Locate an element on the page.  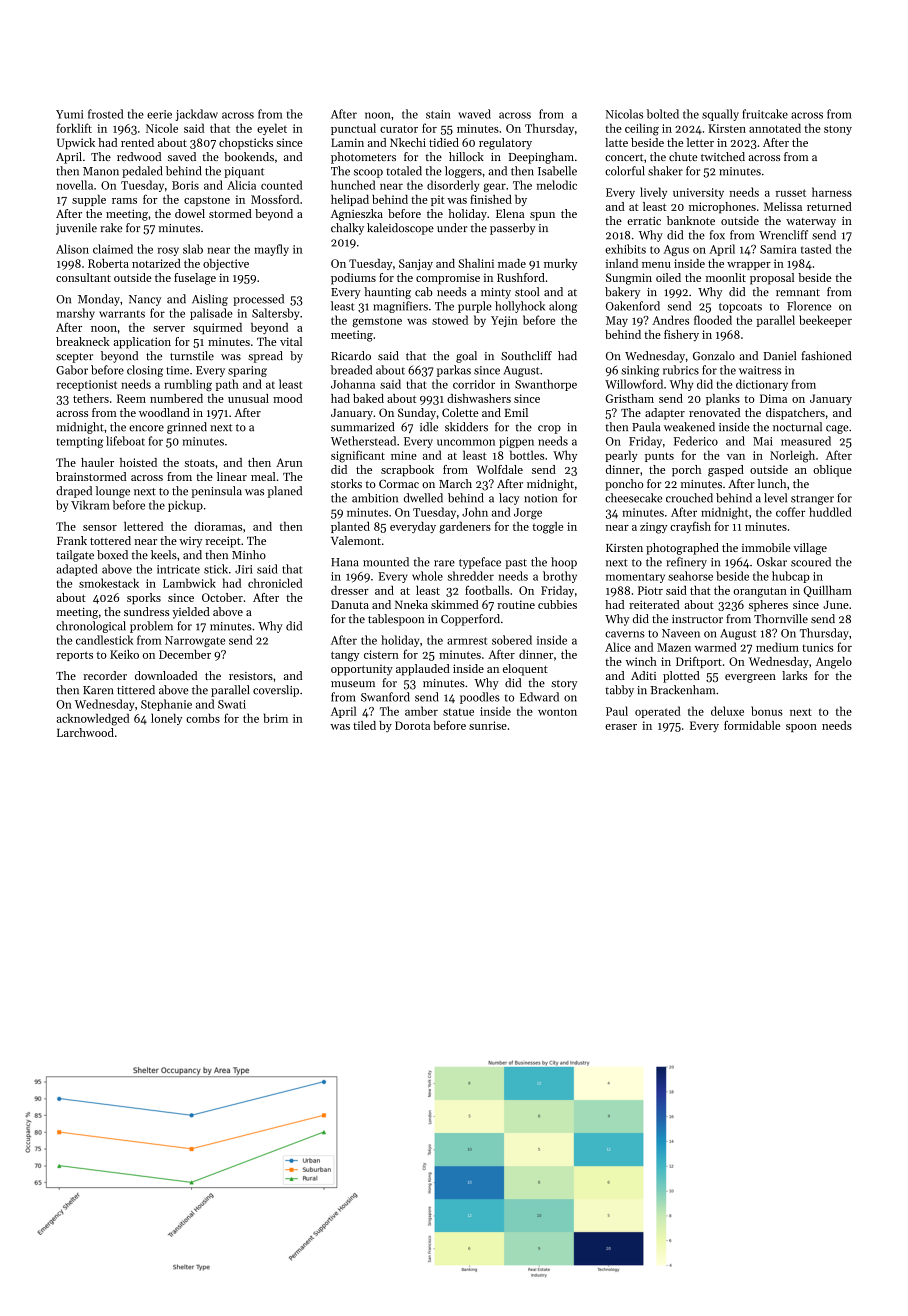
Copperford is located at coordinates (470, 620).
